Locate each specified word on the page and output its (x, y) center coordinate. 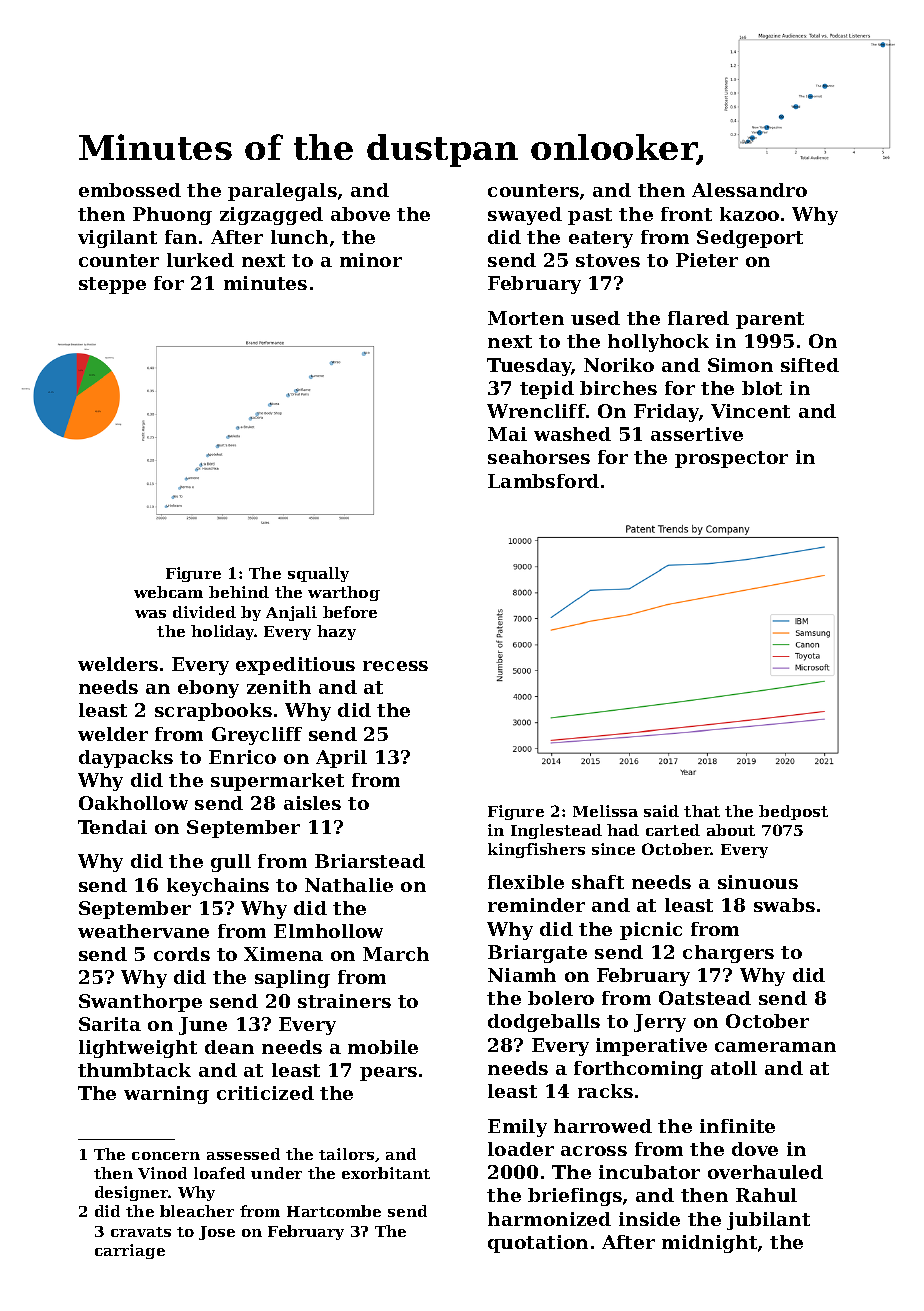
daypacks (126, 759)
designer (132, 1193)
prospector (731, 459)
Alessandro (749, 190)
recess (395, 666)
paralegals (282, 192)
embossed (130, 190)
